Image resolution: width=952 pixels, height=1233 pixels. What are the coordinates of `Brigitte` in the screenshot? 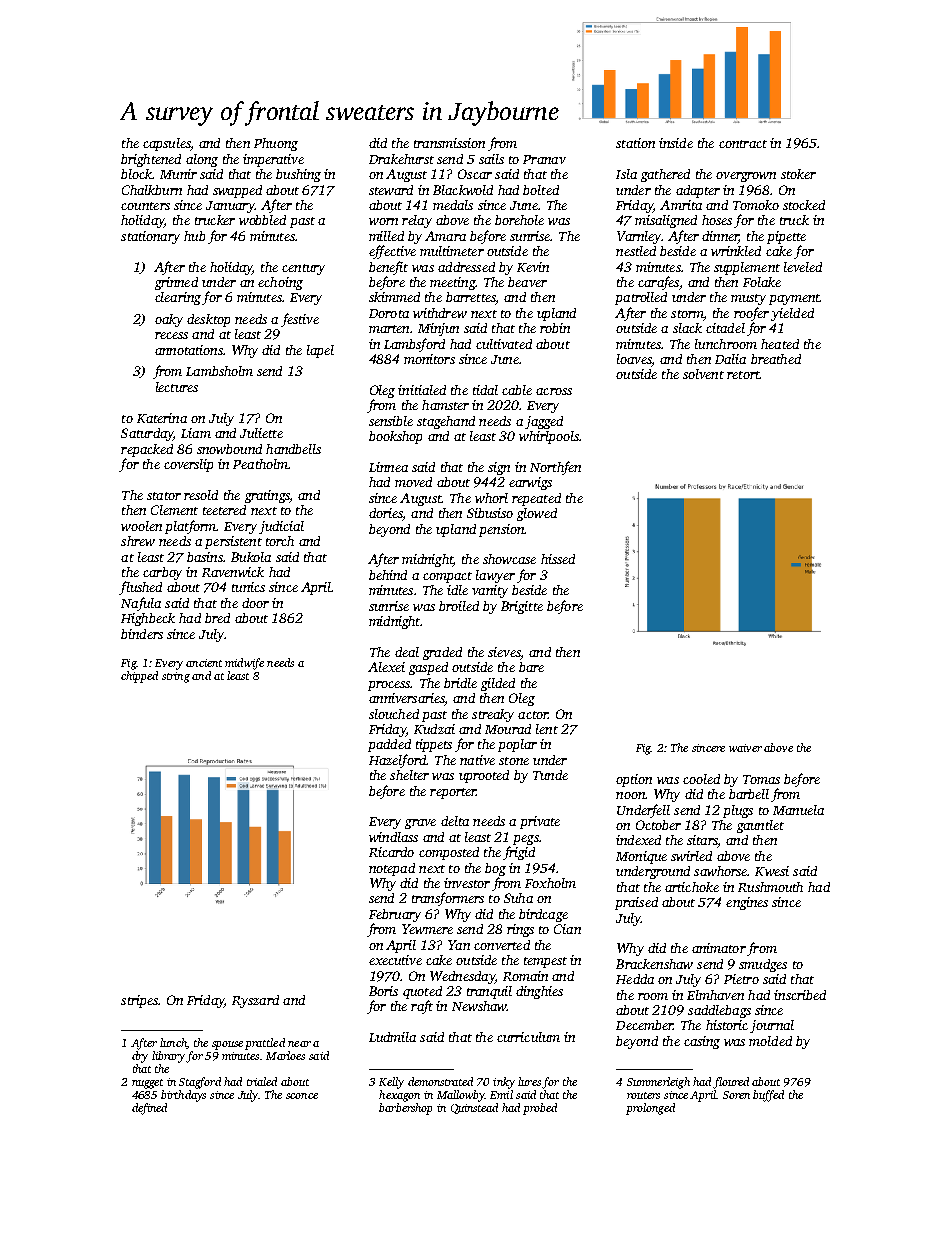 It's located at (522, 607).
